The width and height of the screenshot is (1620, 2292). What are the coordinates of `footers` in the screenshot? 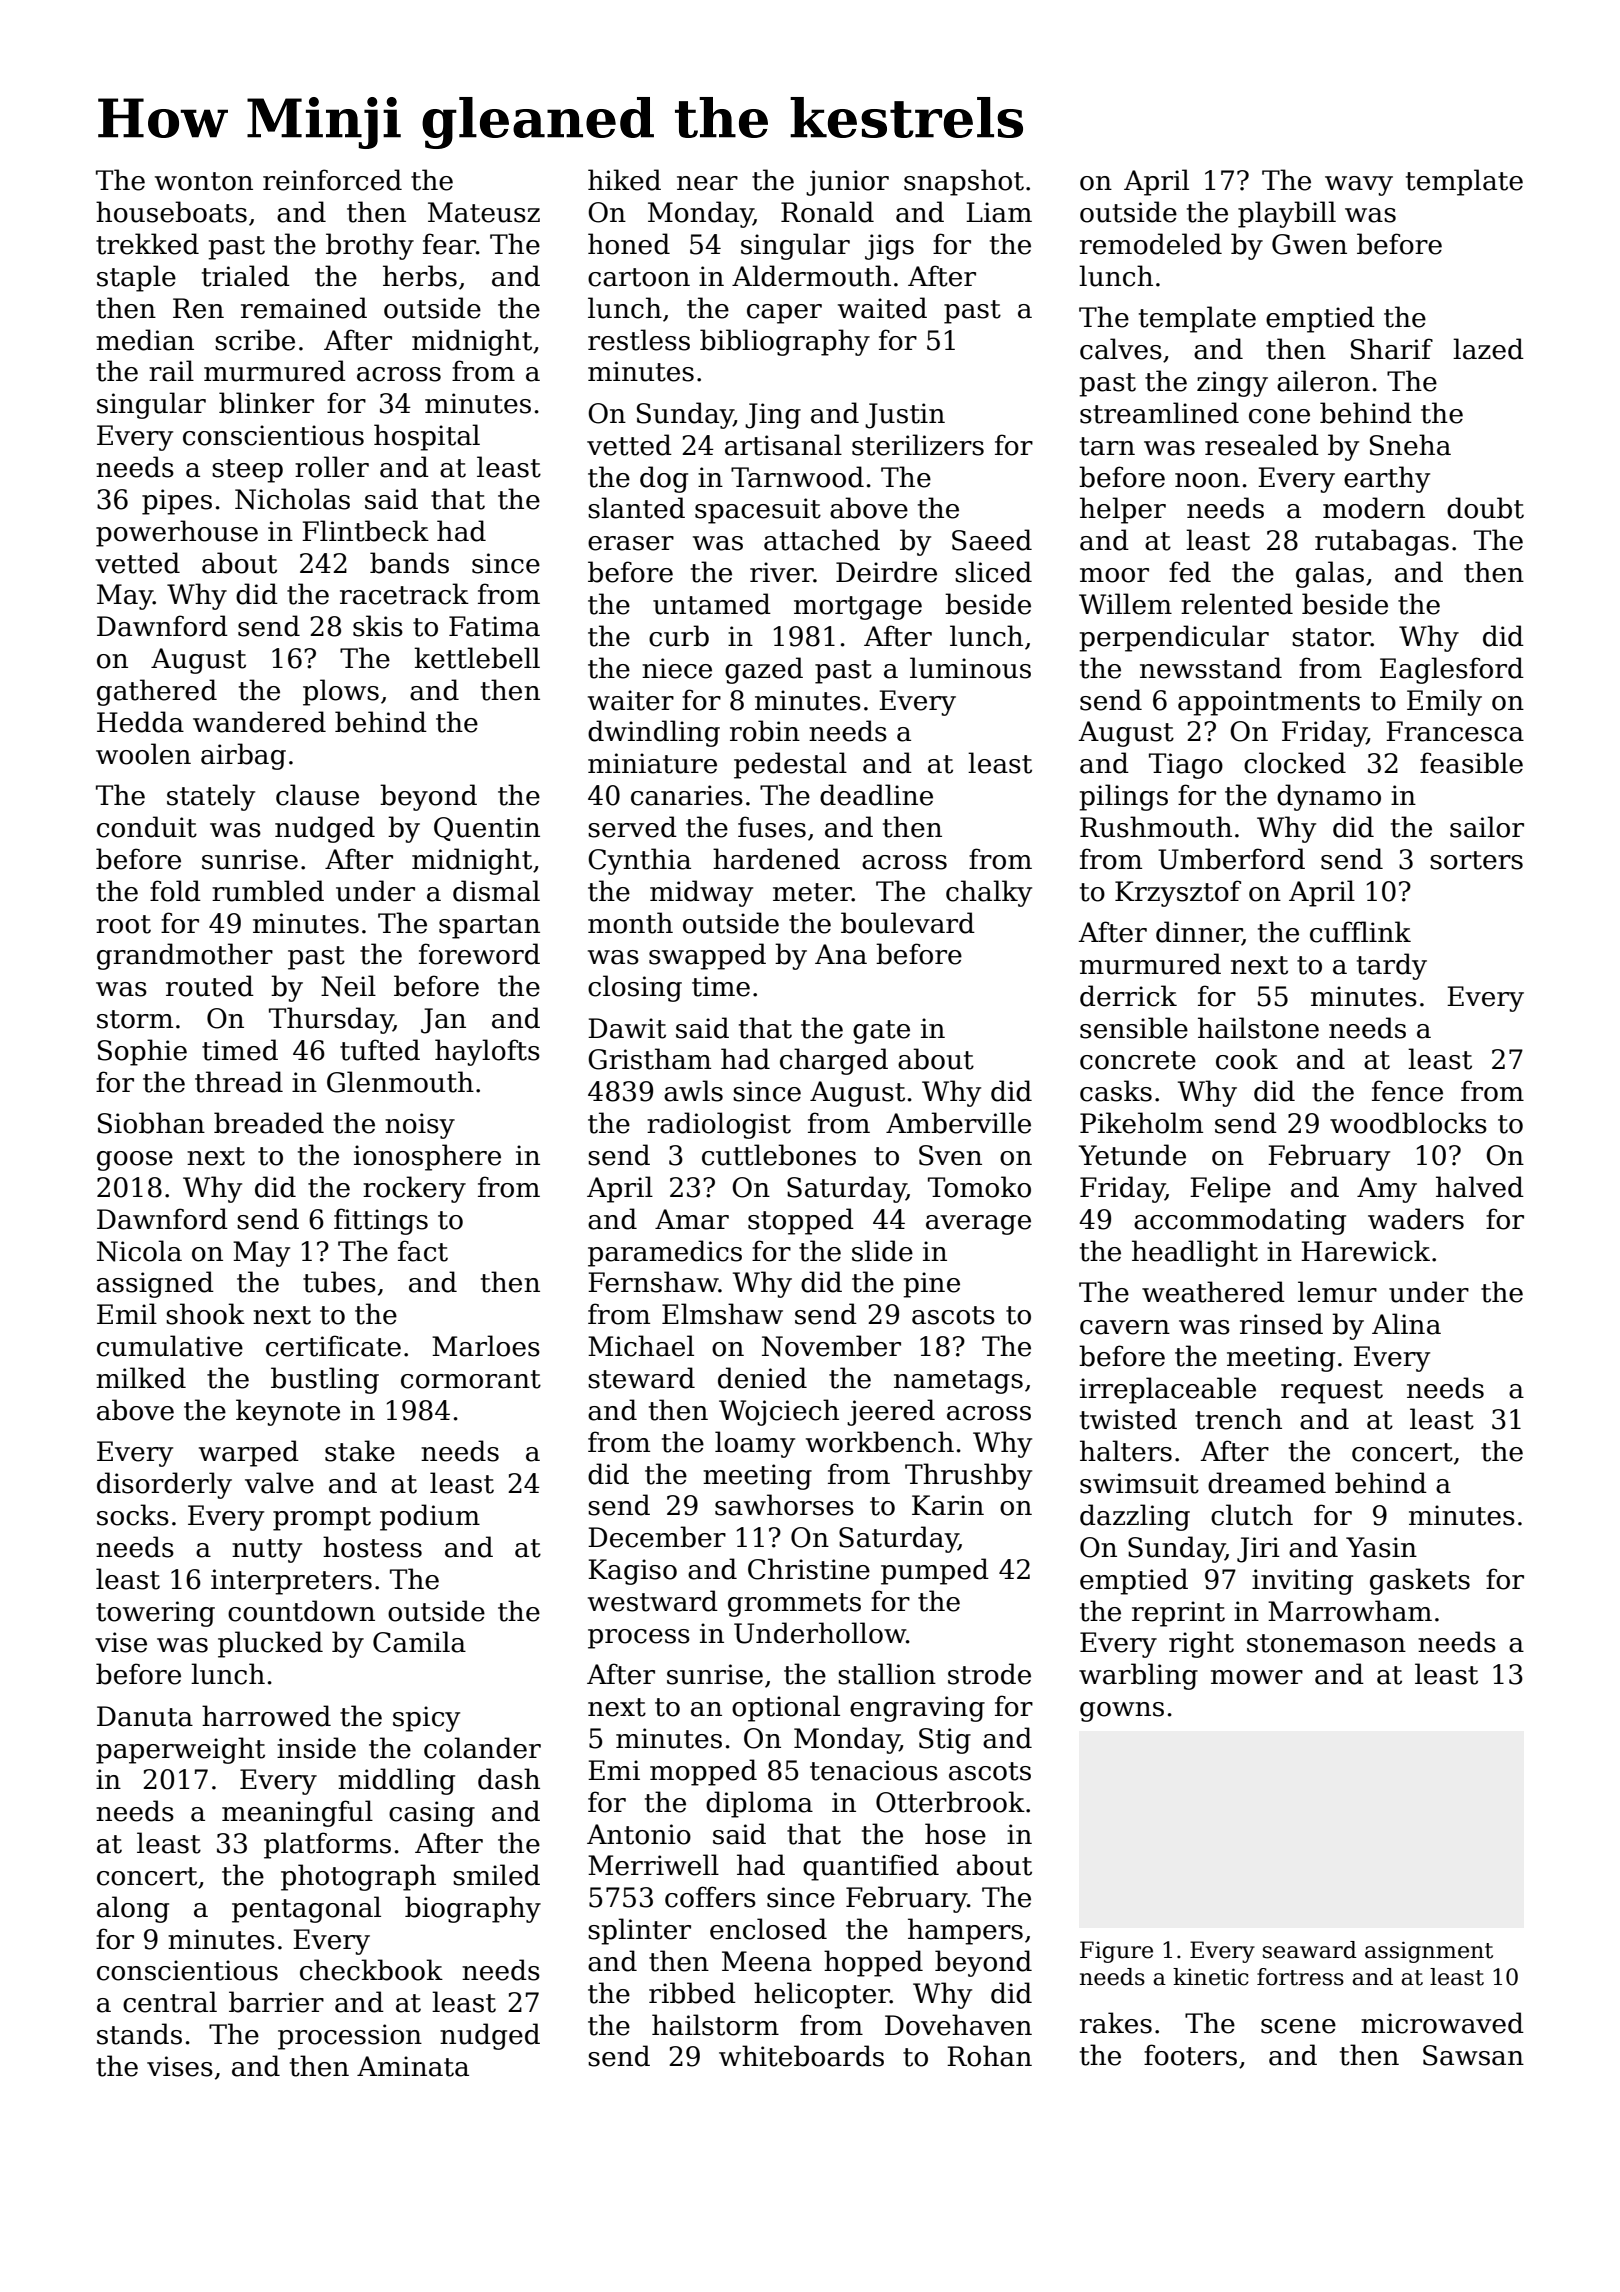 It's located at (1190, 2055).
